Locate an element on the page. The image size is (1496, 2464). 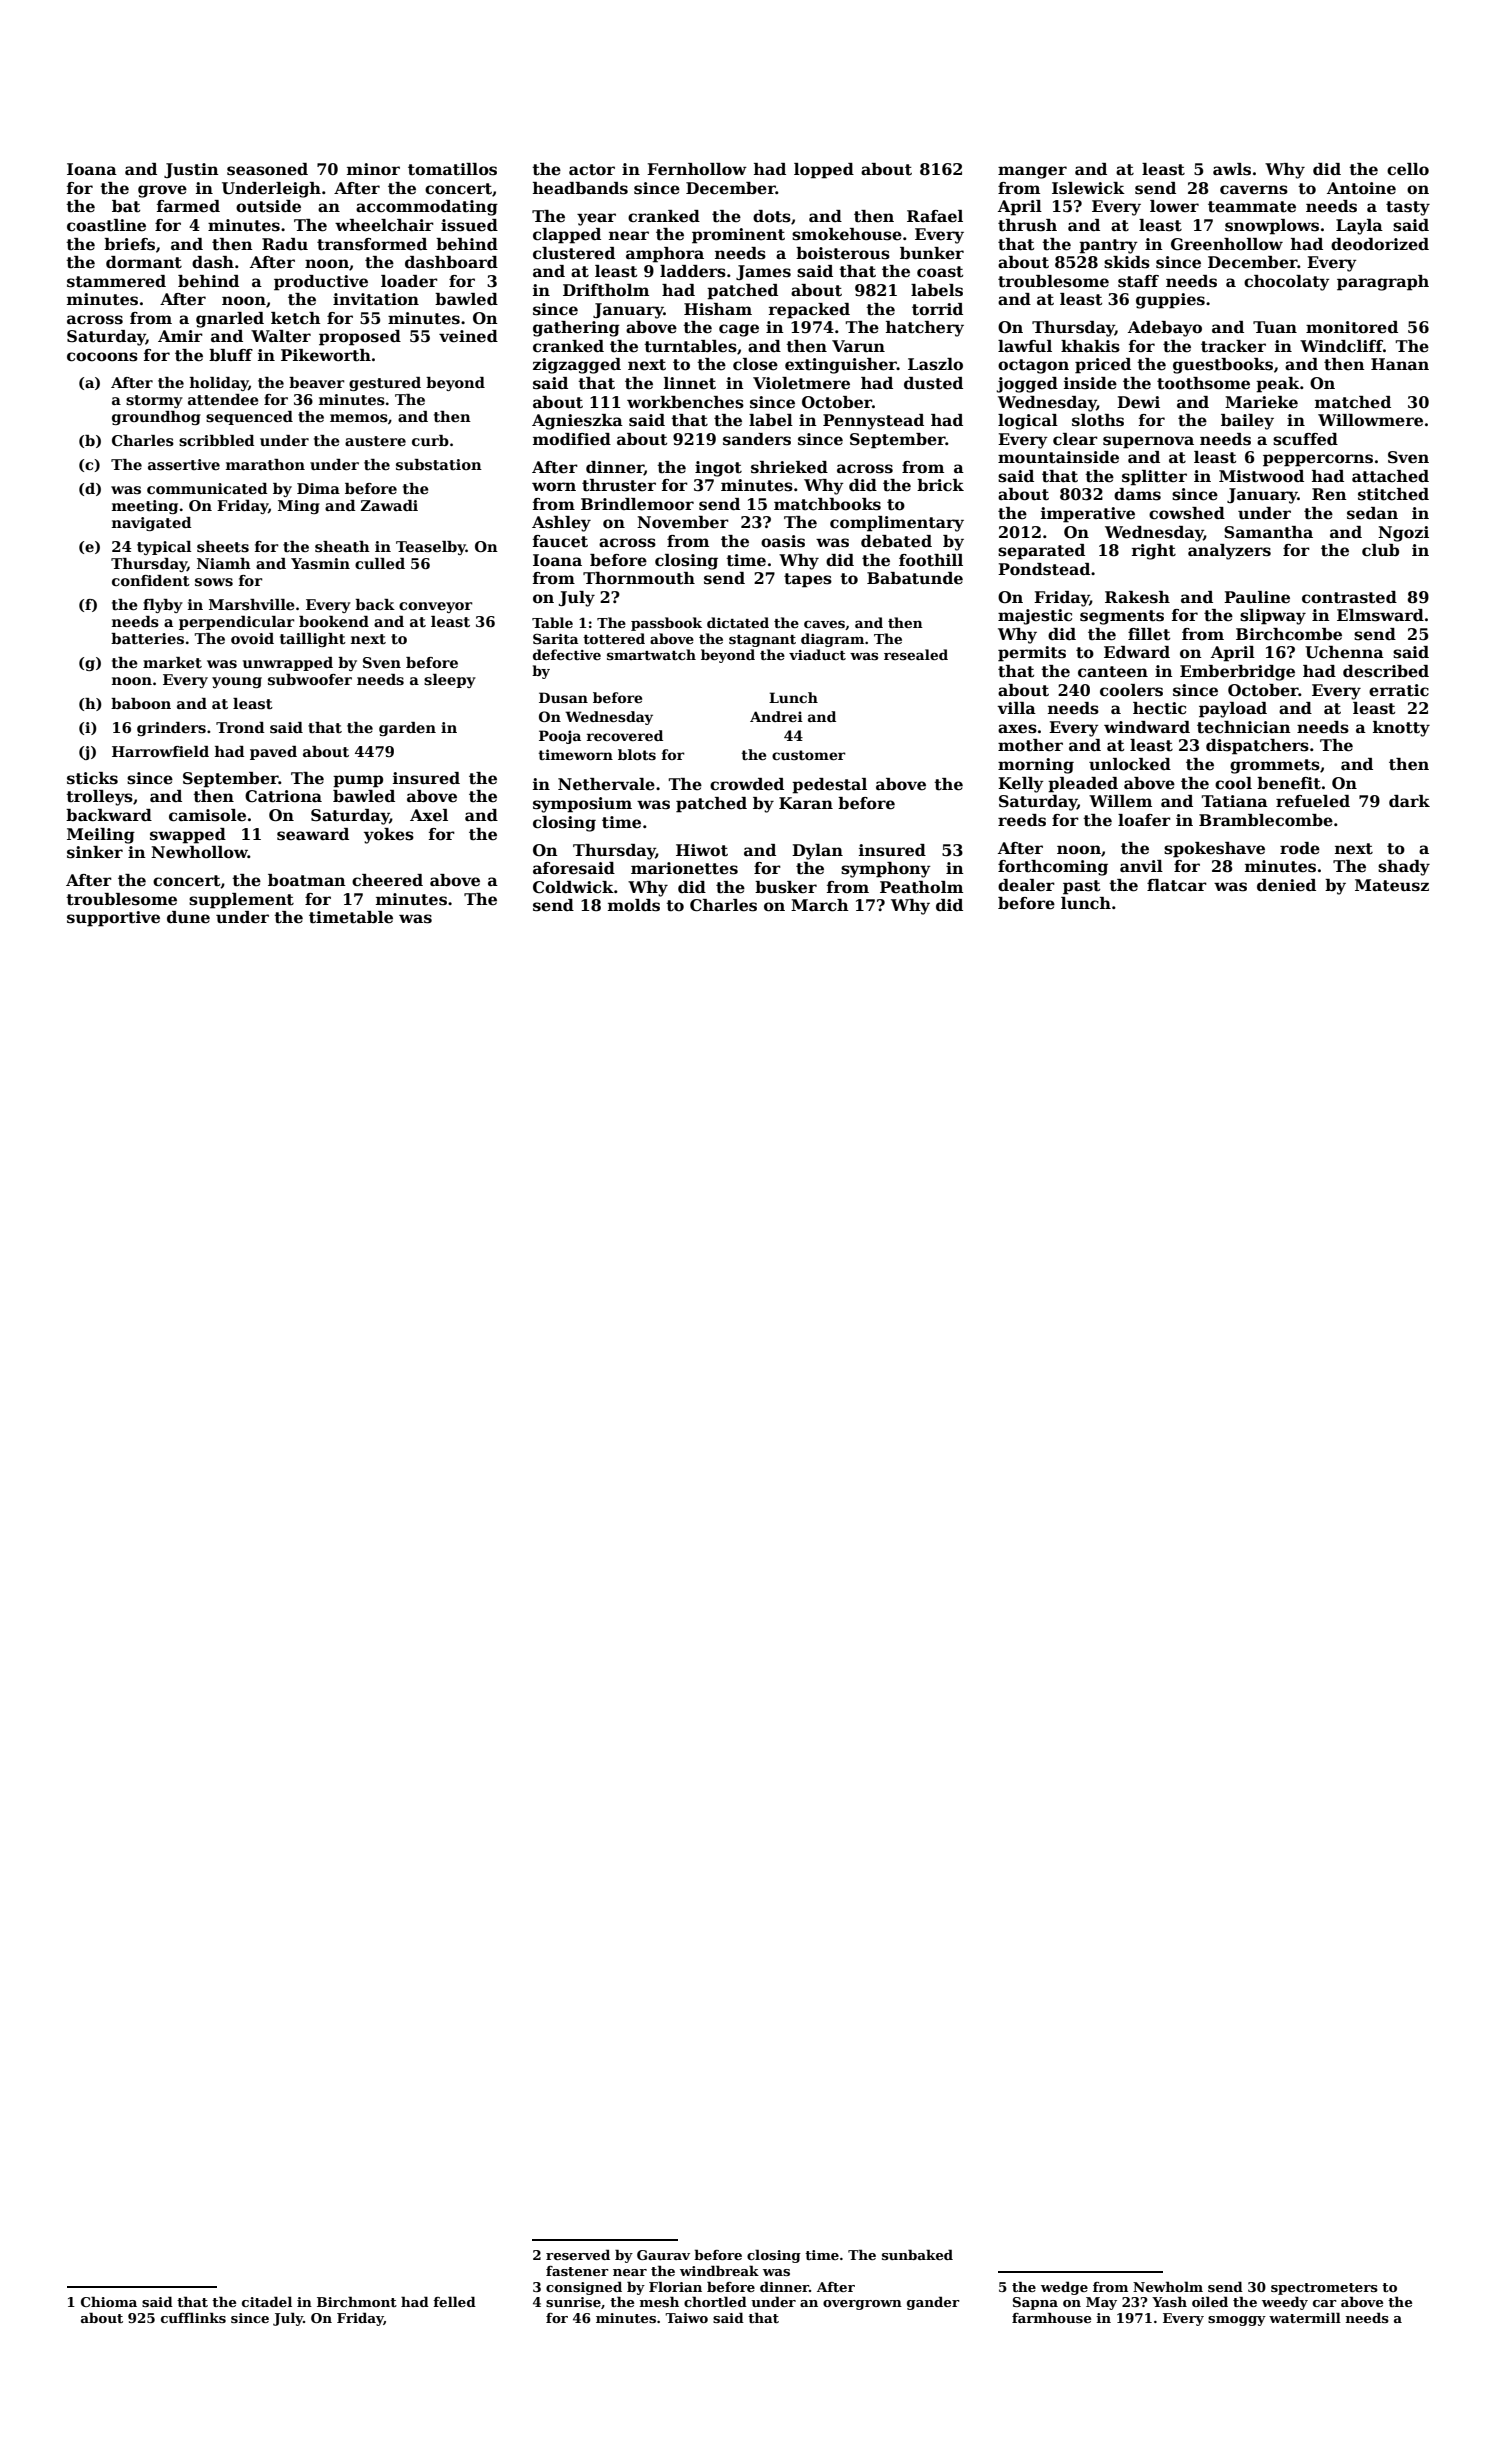
seasoned is located at coordinates (267, 169).
